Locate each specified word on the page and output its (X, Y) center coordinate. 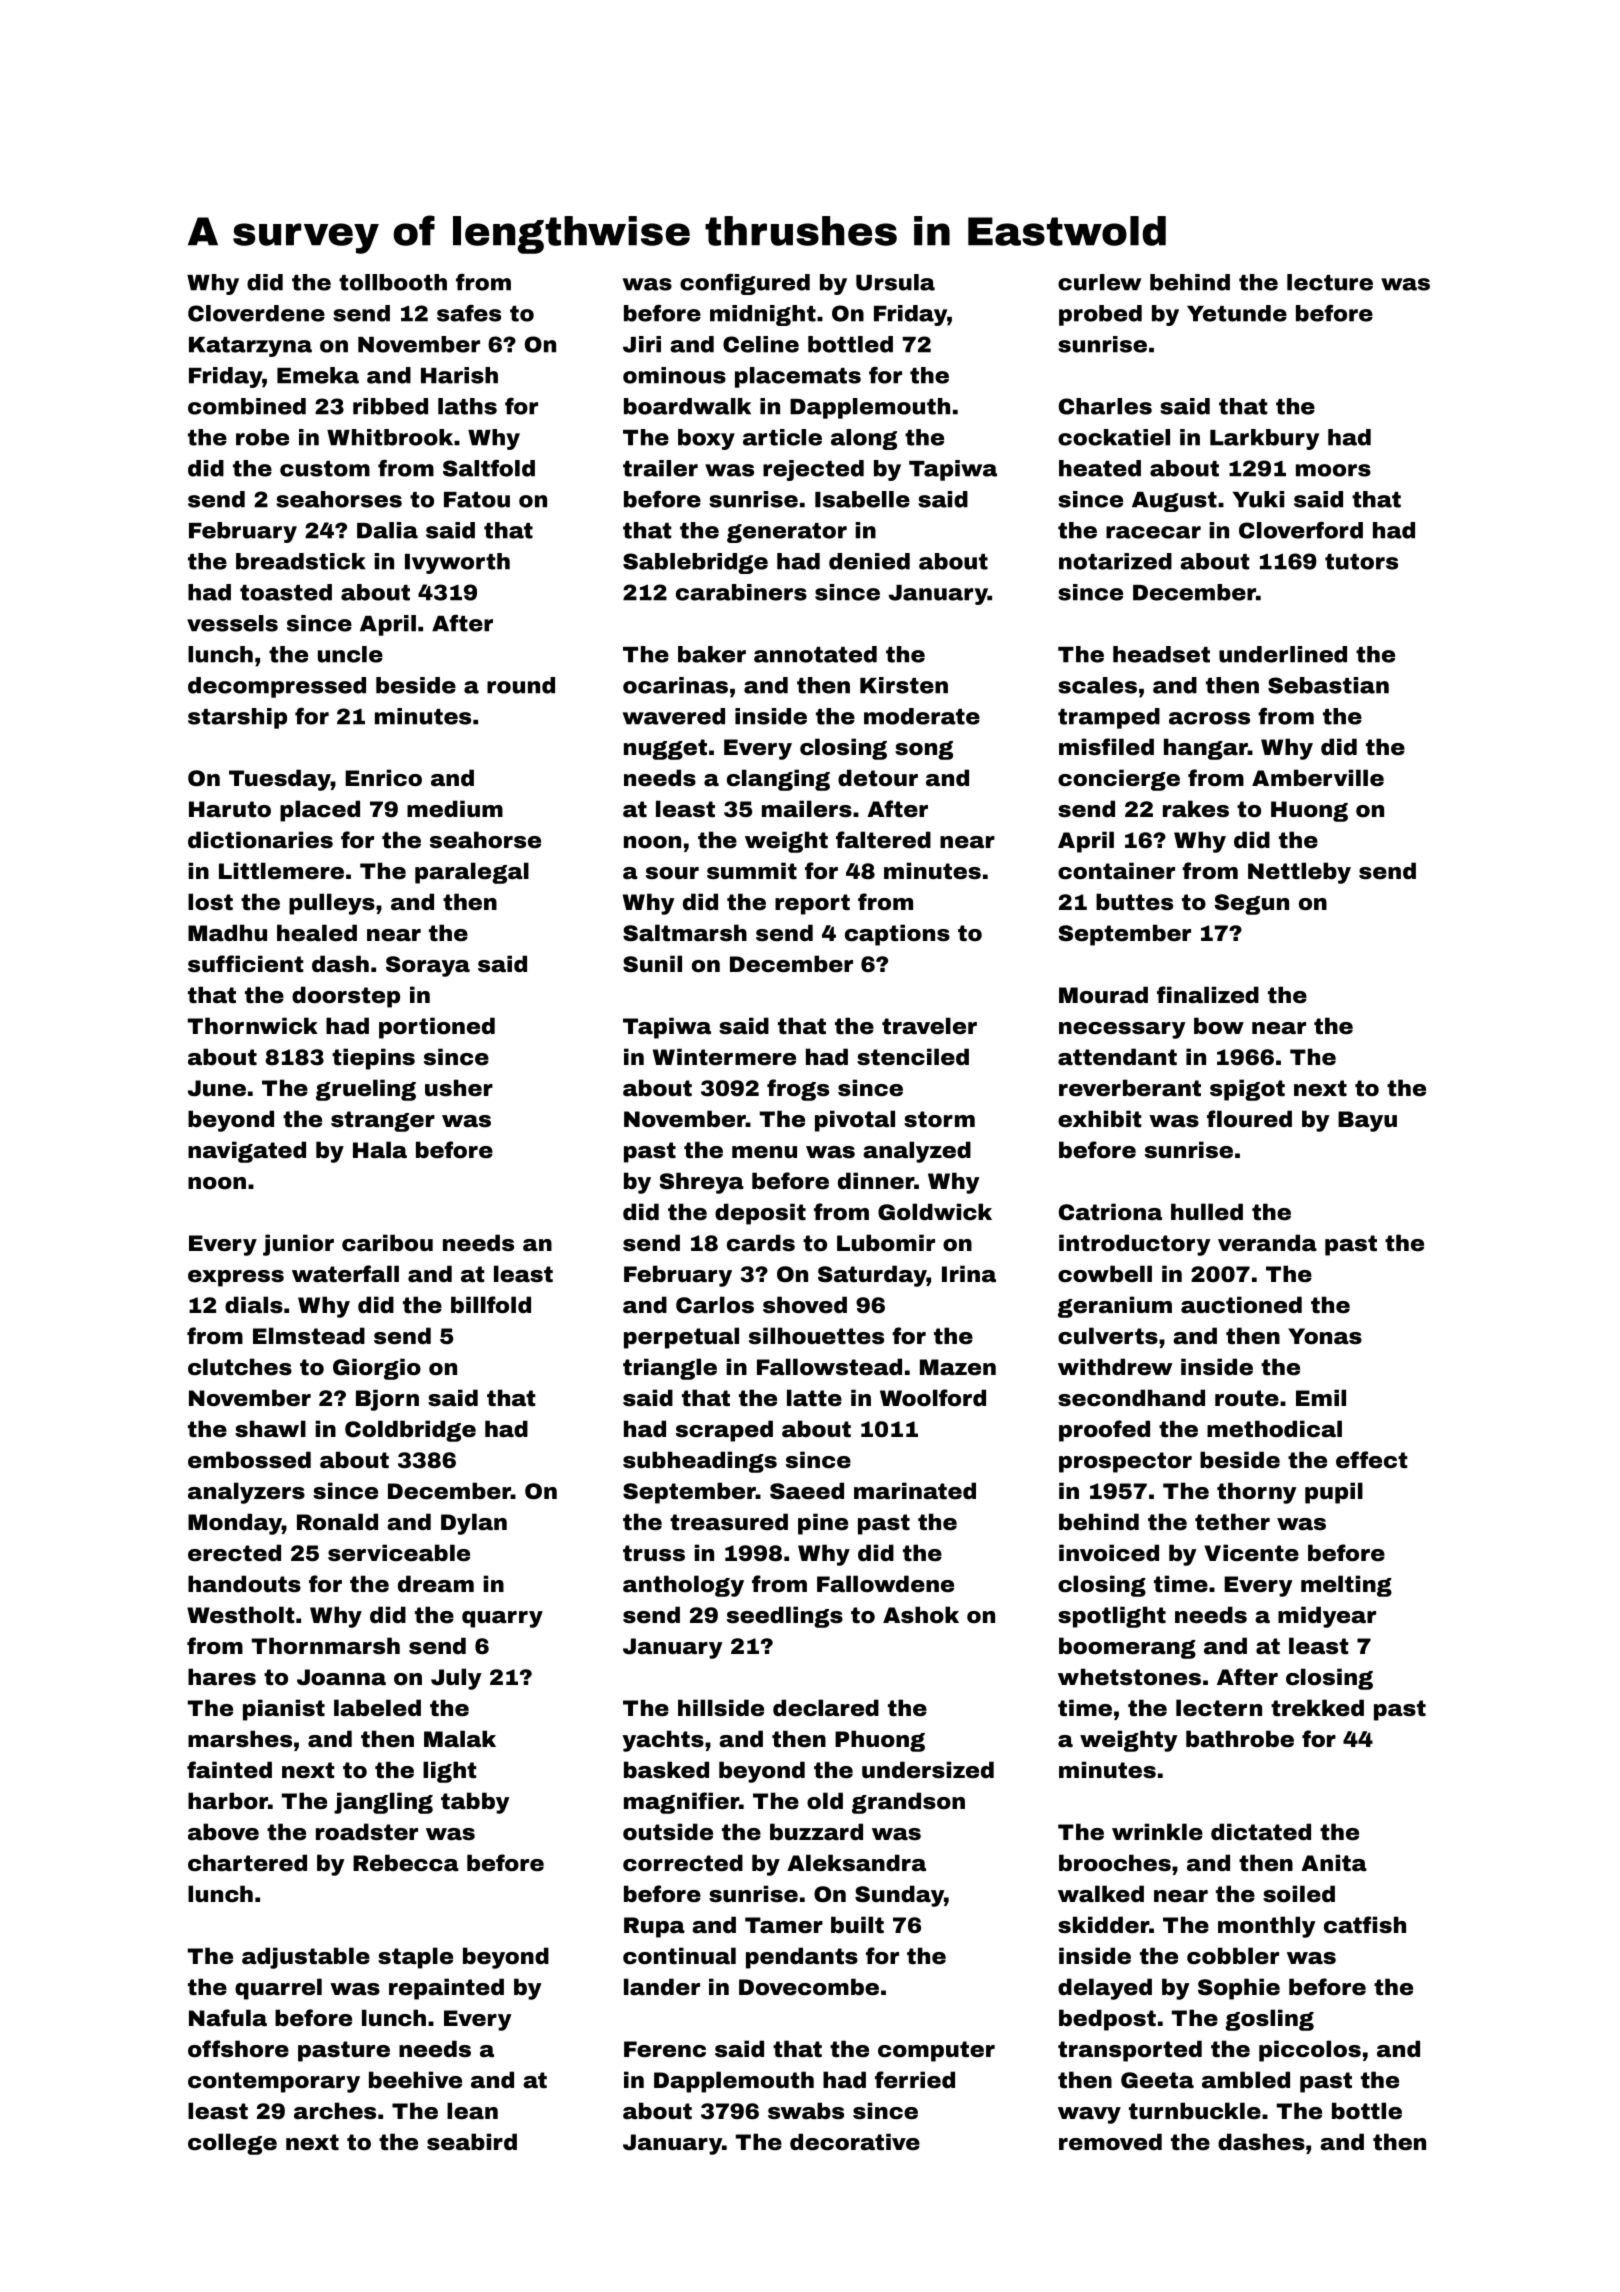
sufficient (246, 963)
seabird (472, 2142)
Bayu (1367, 1121)
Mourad (1103, 995)
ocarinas (675, 685)
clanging (778, 780)
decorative (855, 2142)
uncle (350, 654)
